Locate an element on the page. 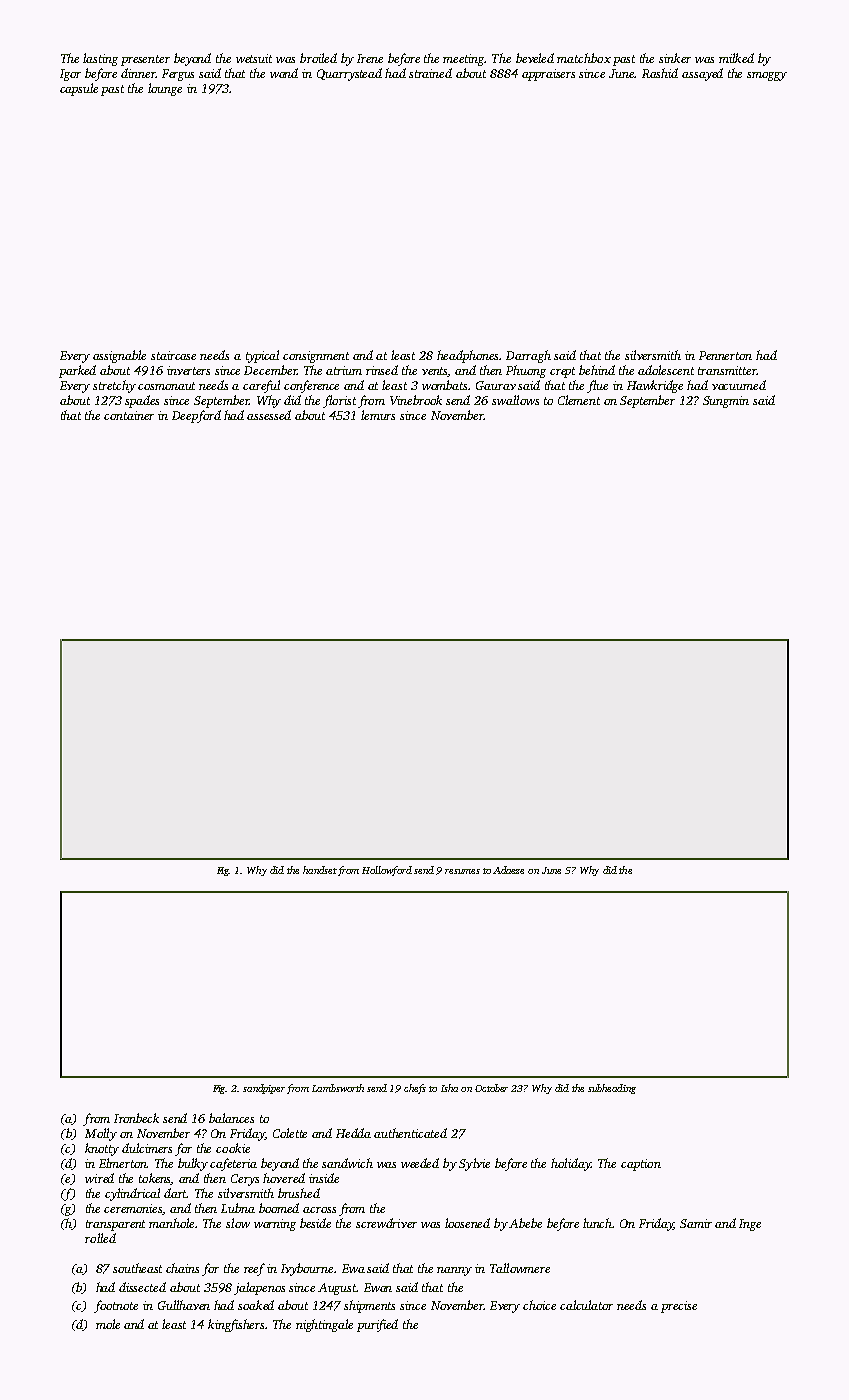  consignment is located at coordinates (316, 357).
